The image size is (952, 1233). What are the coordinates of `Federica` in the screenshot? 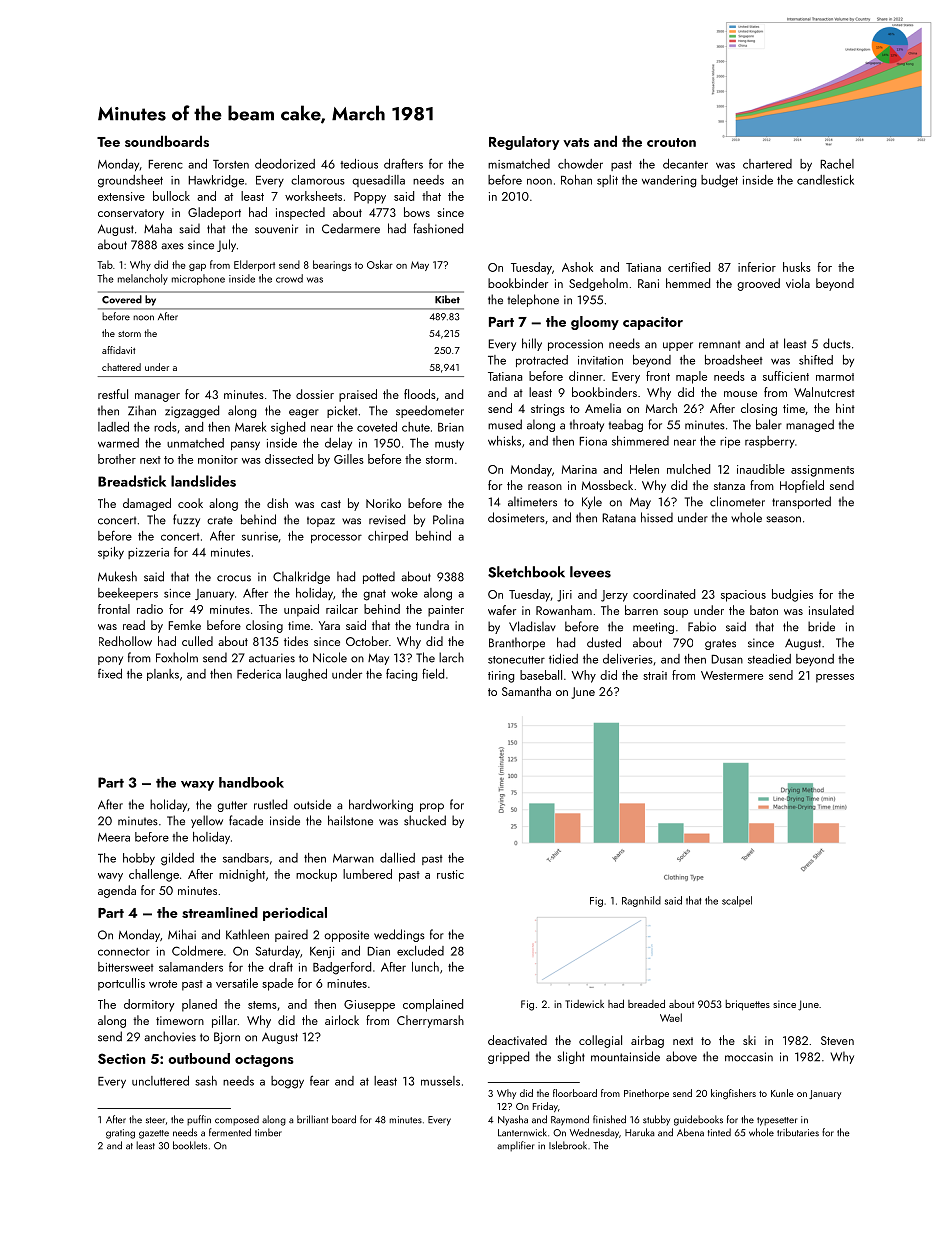 It's located at (259, 674).
